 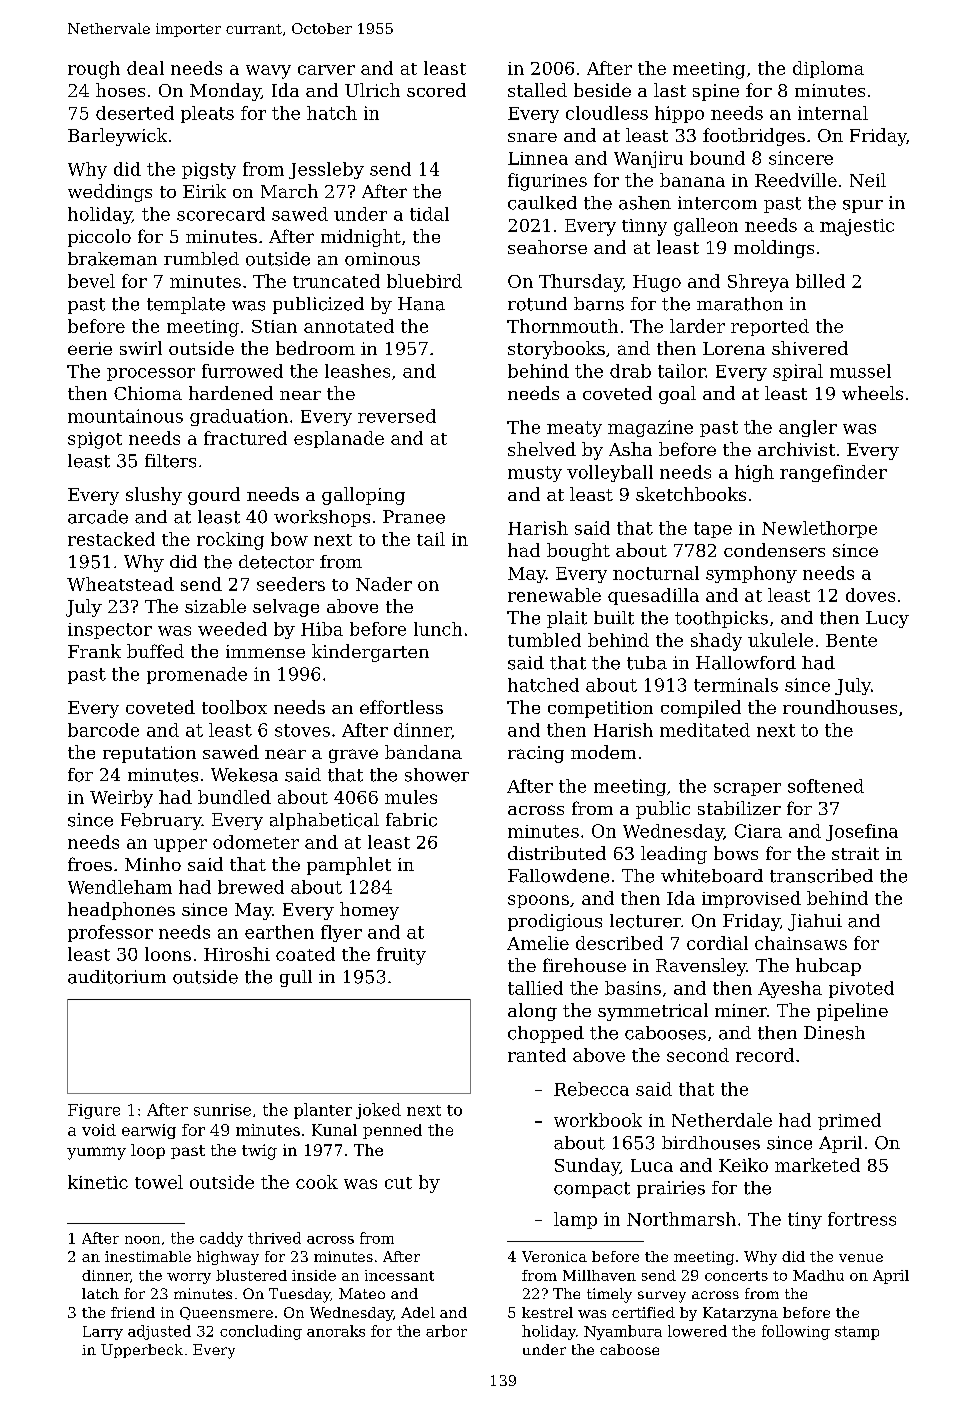 What do you see at coordinates (251, 887) in the screenshot?
I see `brewed` at bounding box center [251, 887].
